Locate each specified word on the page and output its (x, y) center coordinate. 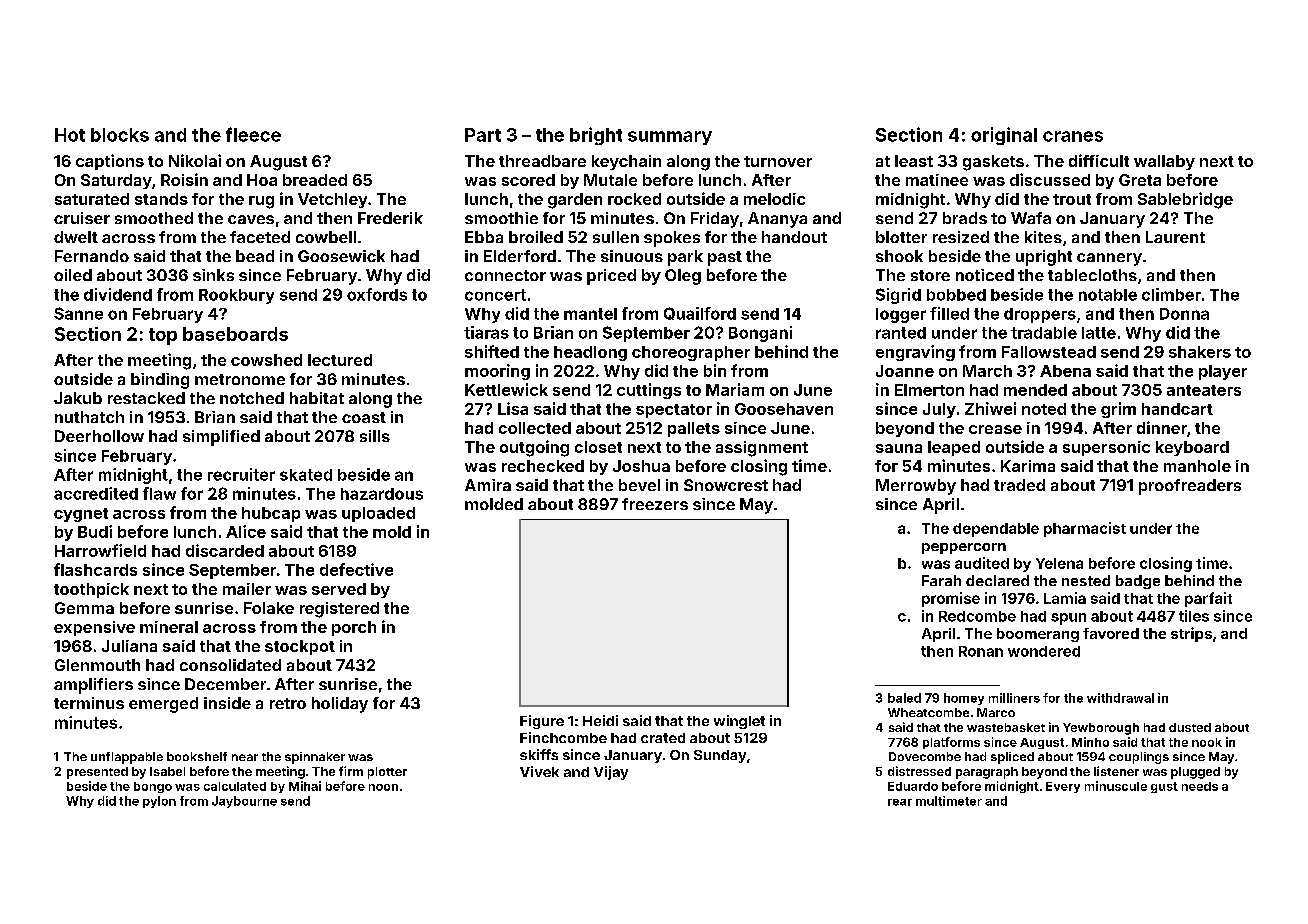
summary (670, 138)
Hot (70, 135)
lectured (340, 360)
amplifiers (93, 686)
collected (535, 428)
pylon (159, 802)
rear (900, 802)
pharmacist (1085, 529)
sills (375, 436)
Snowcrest (726, 485)
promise (951, 599)
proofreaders (1190, 487)
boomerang (1038, 635)
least (914, 161)
